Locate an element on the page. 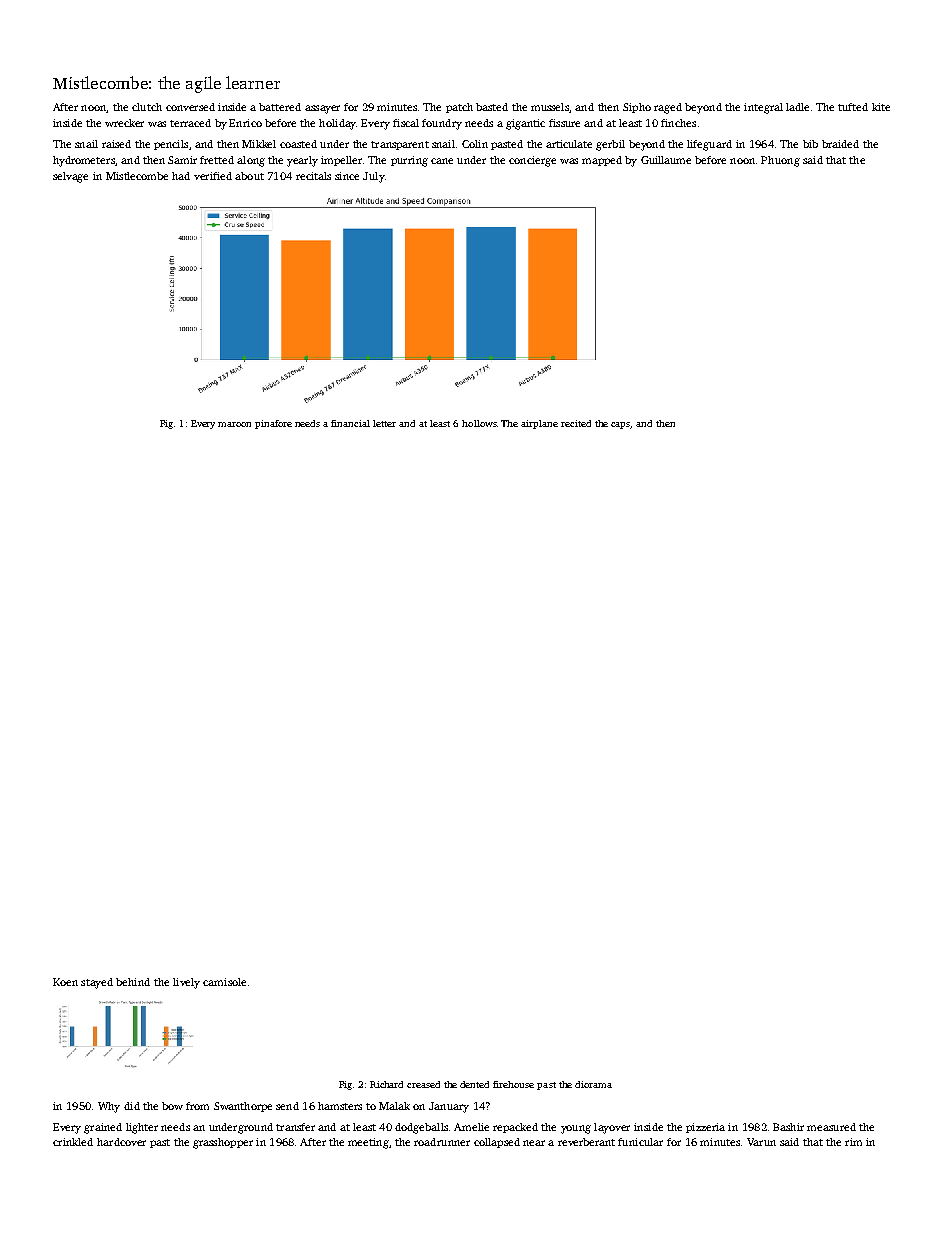  recited is located at coordinates (576, 423).
